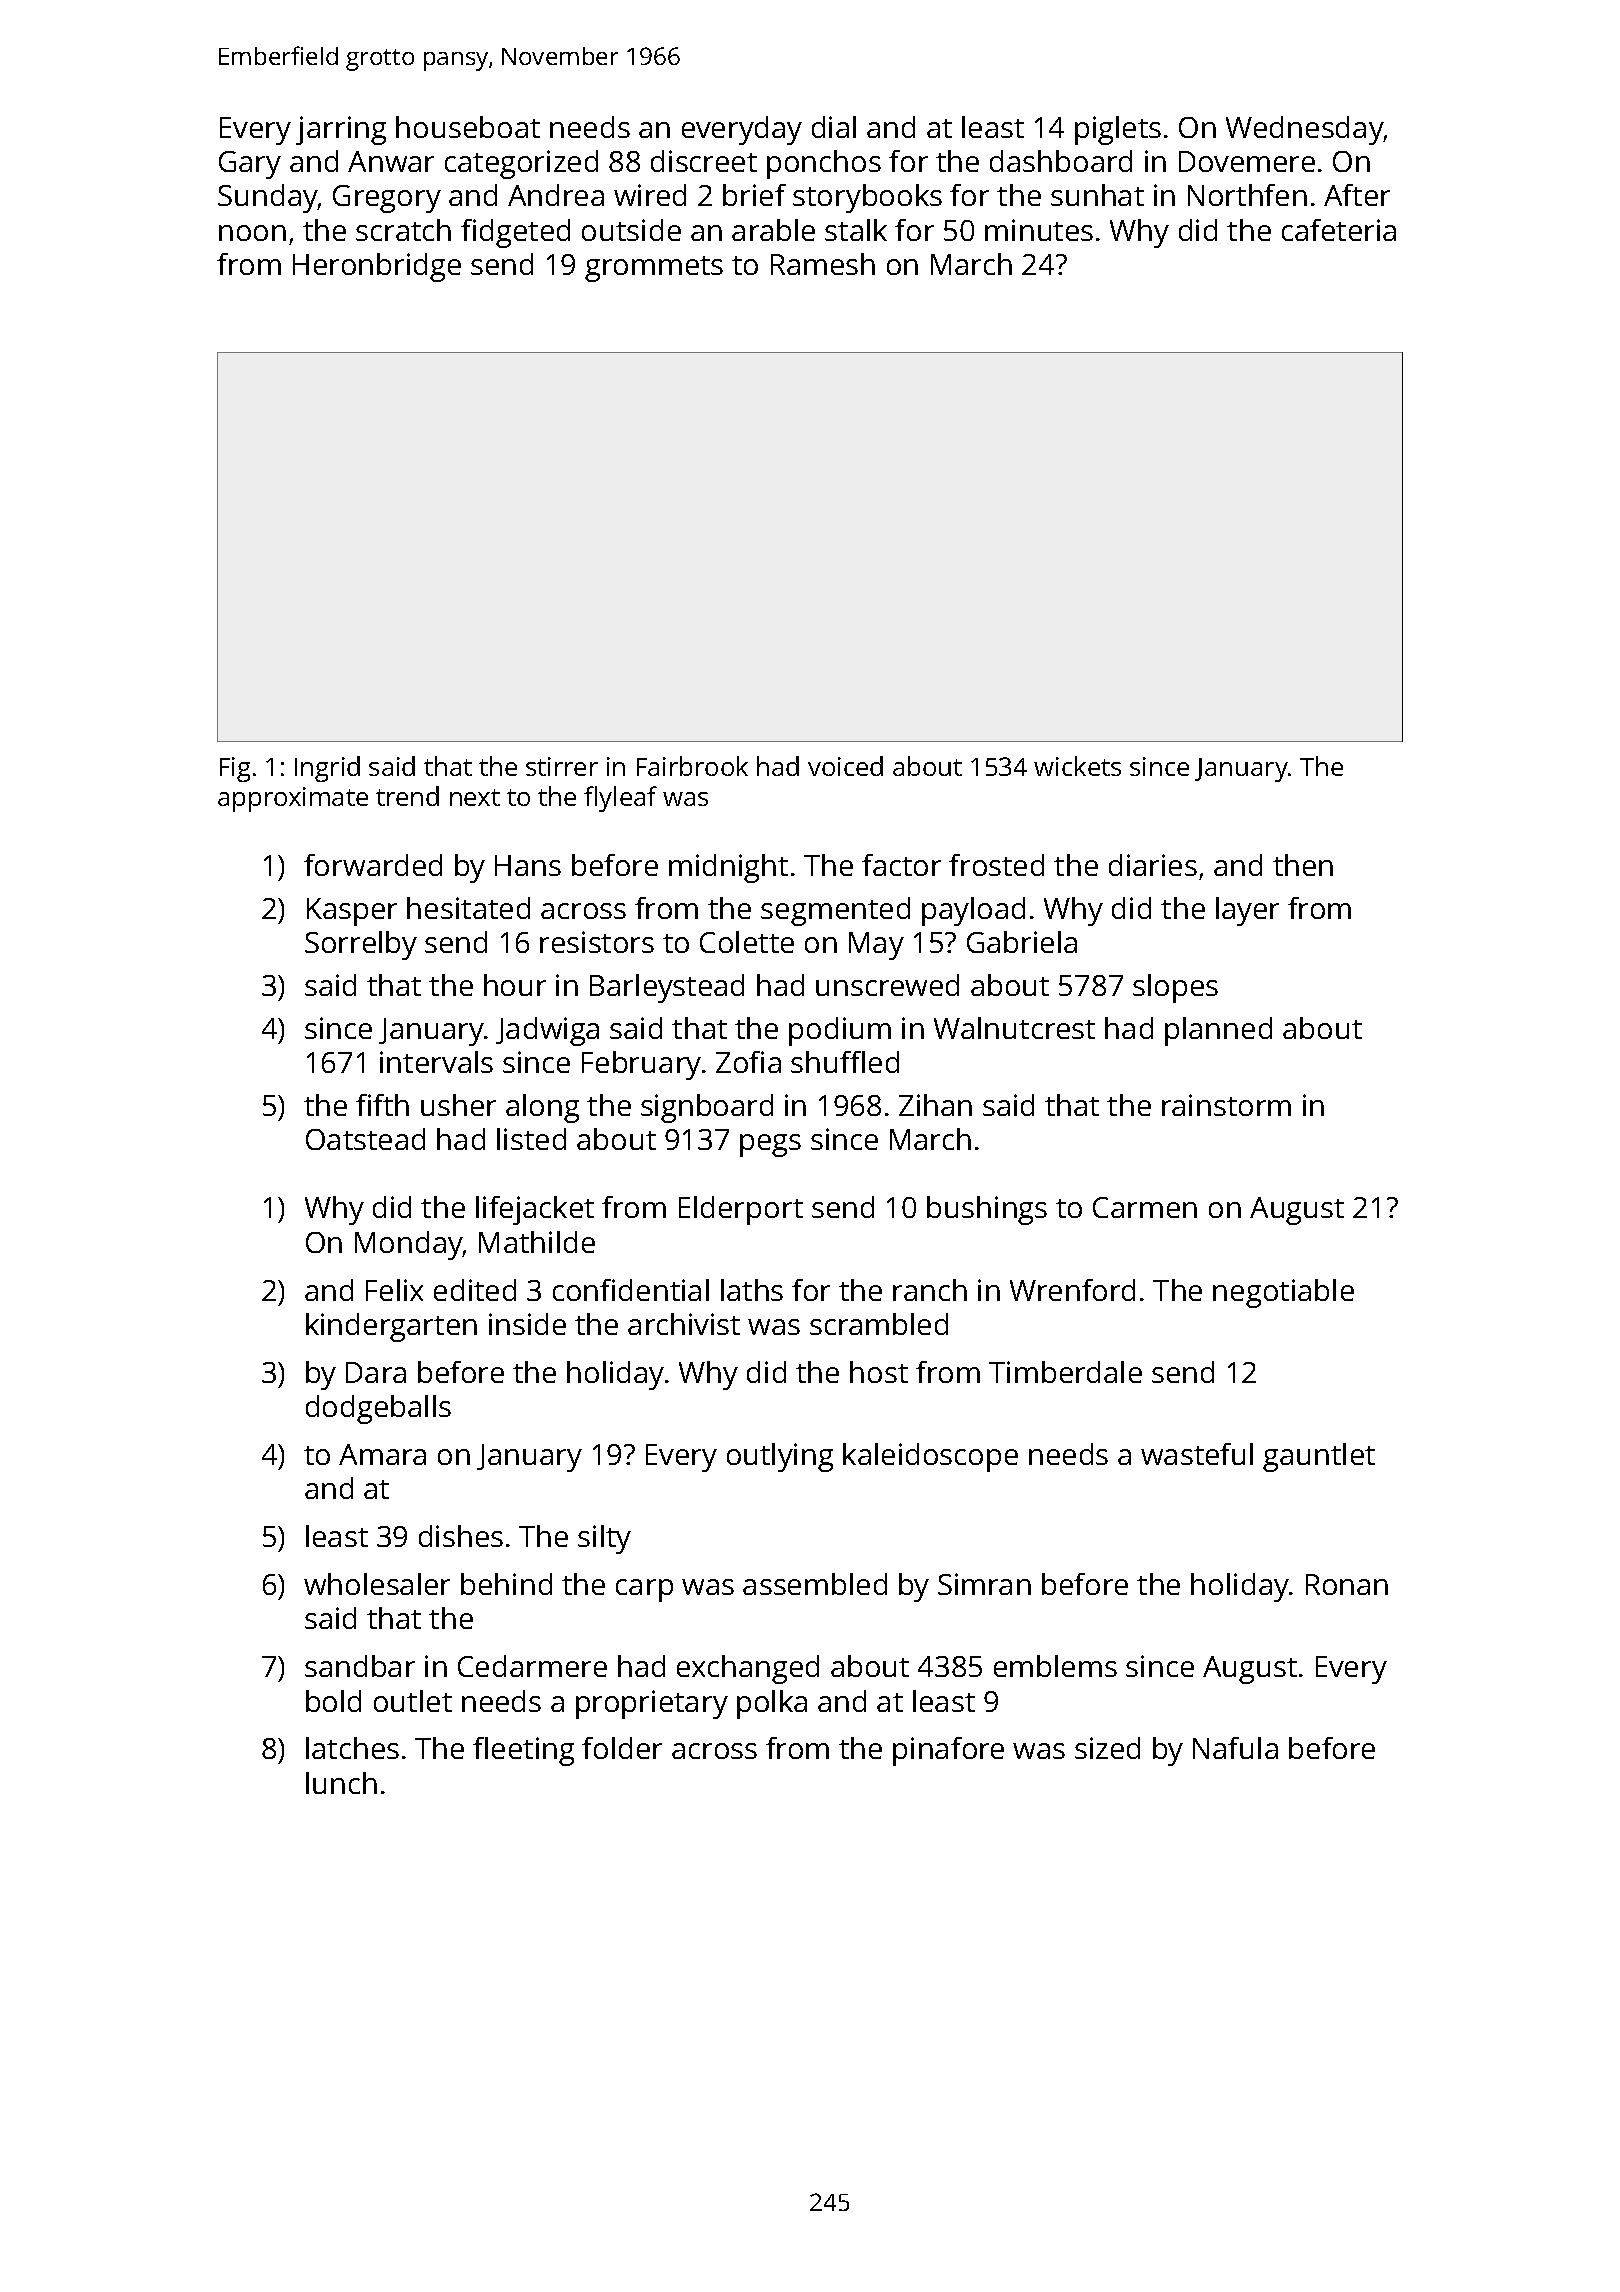  I want to click on minutes, so click(1039, 230).
